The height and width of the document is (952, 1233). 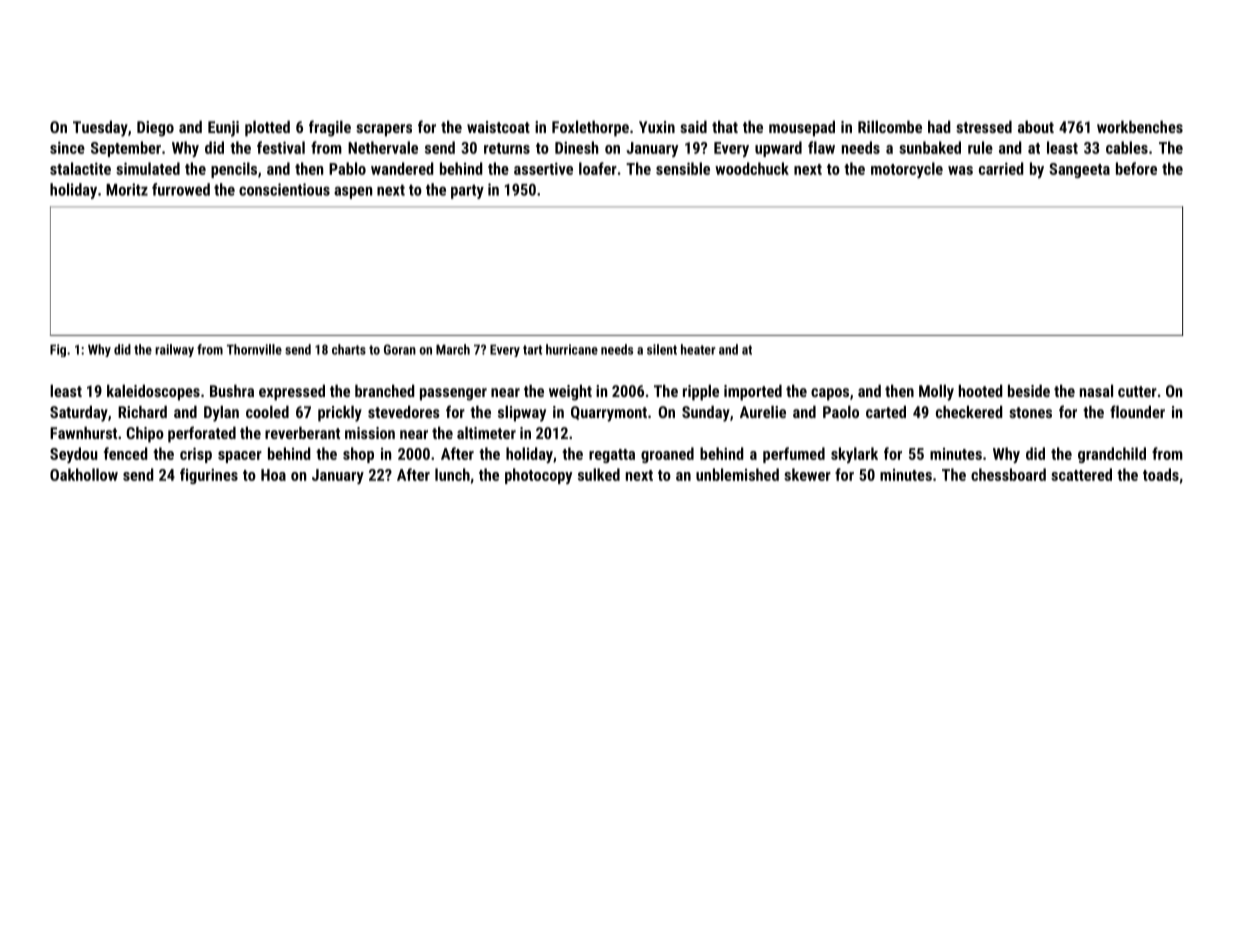 I want to click on Eunji, so click(x=223, y=129).
